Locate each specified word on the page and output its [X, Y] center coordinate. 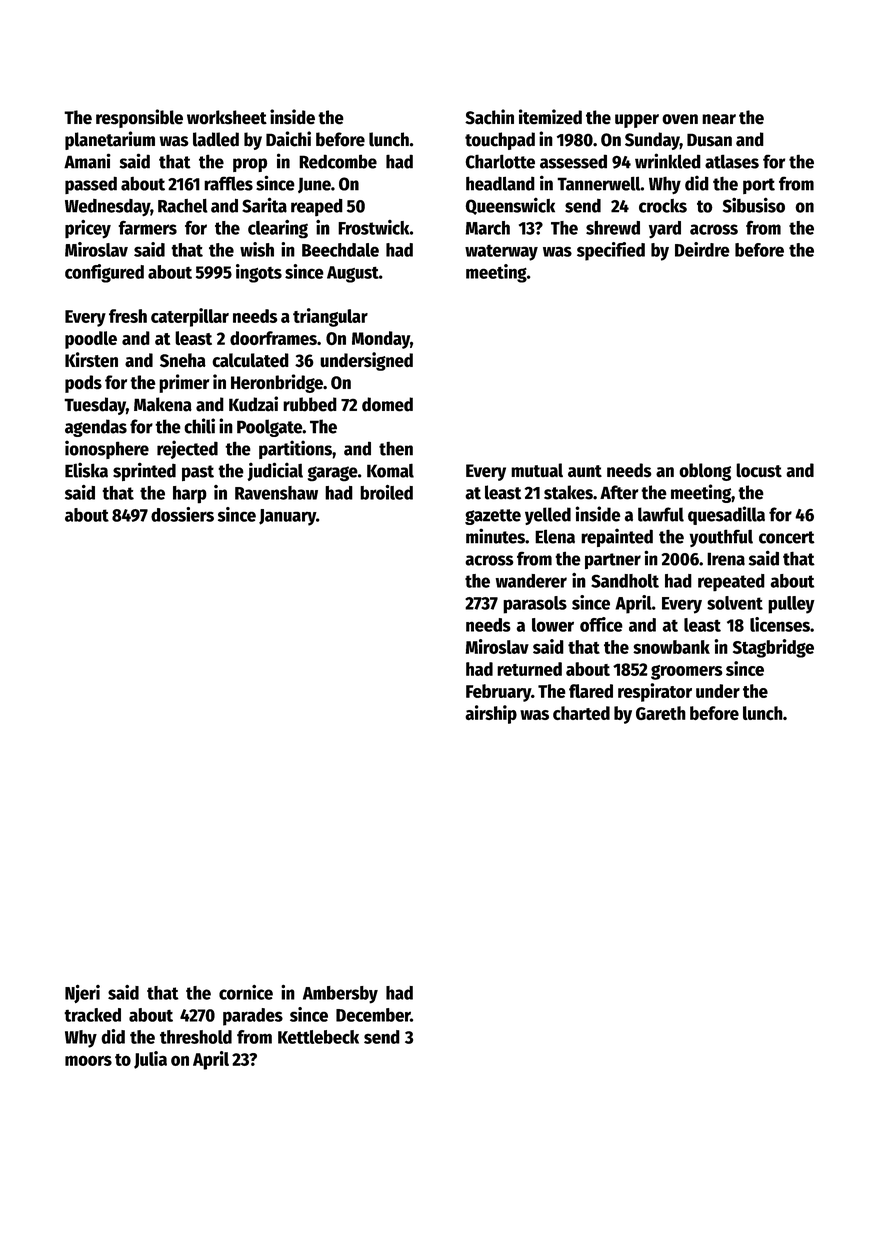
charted [581, 713]
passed [91, 185]
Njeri [82, 993]
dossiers [182, 514]
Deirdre [702, 249]
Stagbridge [773, 648]
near [719, 119]
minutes [495, 536]
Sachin [489, 117]
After [619, 492]
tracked [92, 1015]
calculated [250, 360]
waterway [501, 252]
